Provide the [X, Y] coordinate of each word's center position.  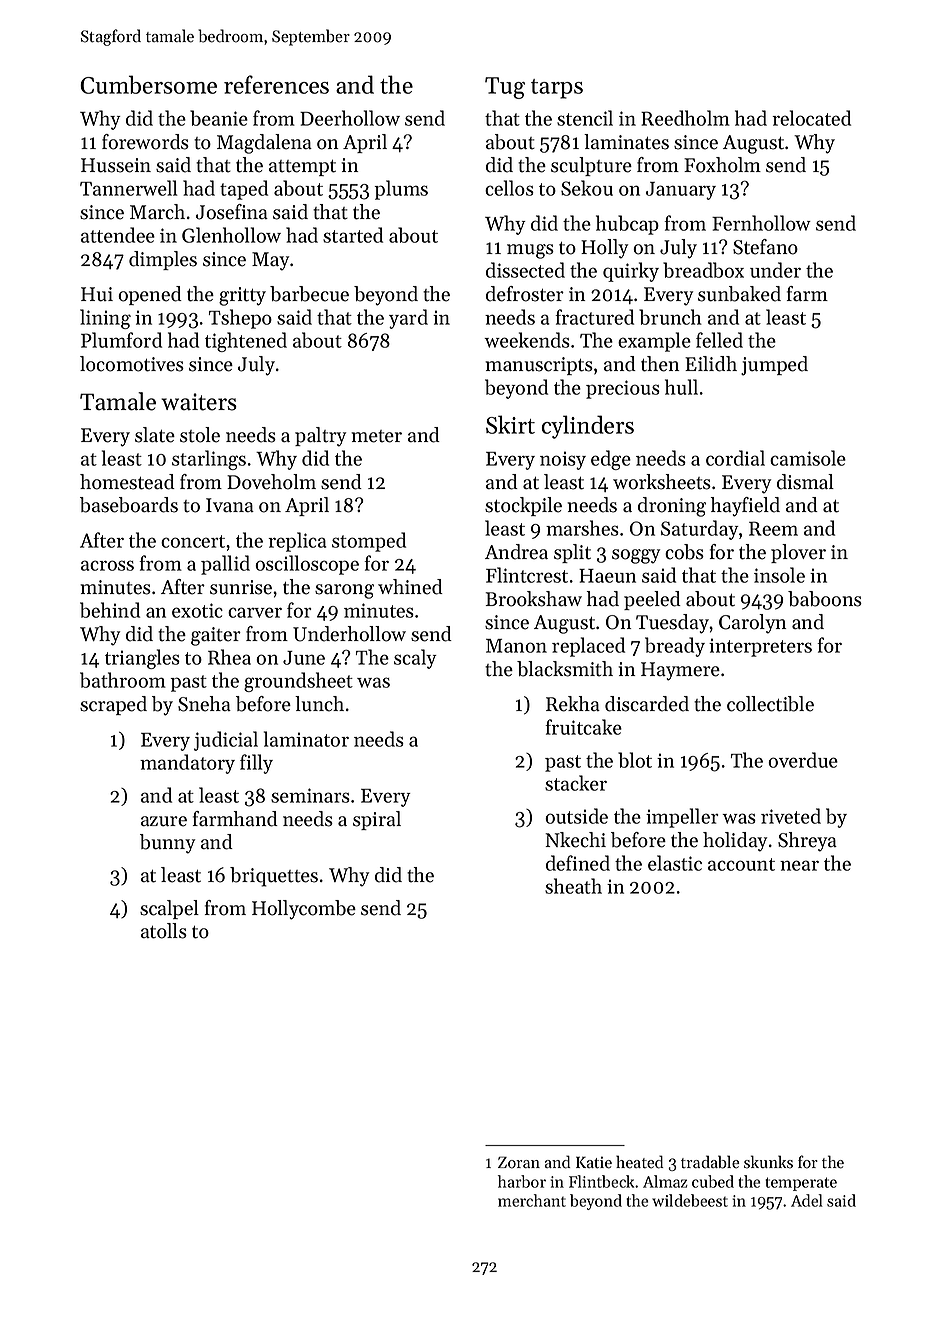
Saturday [700, 530]
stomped [369, 542]
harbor [522, 1181]
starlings [209, 460]
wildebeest [690, 1200]
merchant [532, 1200]
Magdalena [264, 144]
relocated [811, 118]
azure [164, 821]
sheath [573, 886]
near [799, 865]
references [276, 84]
